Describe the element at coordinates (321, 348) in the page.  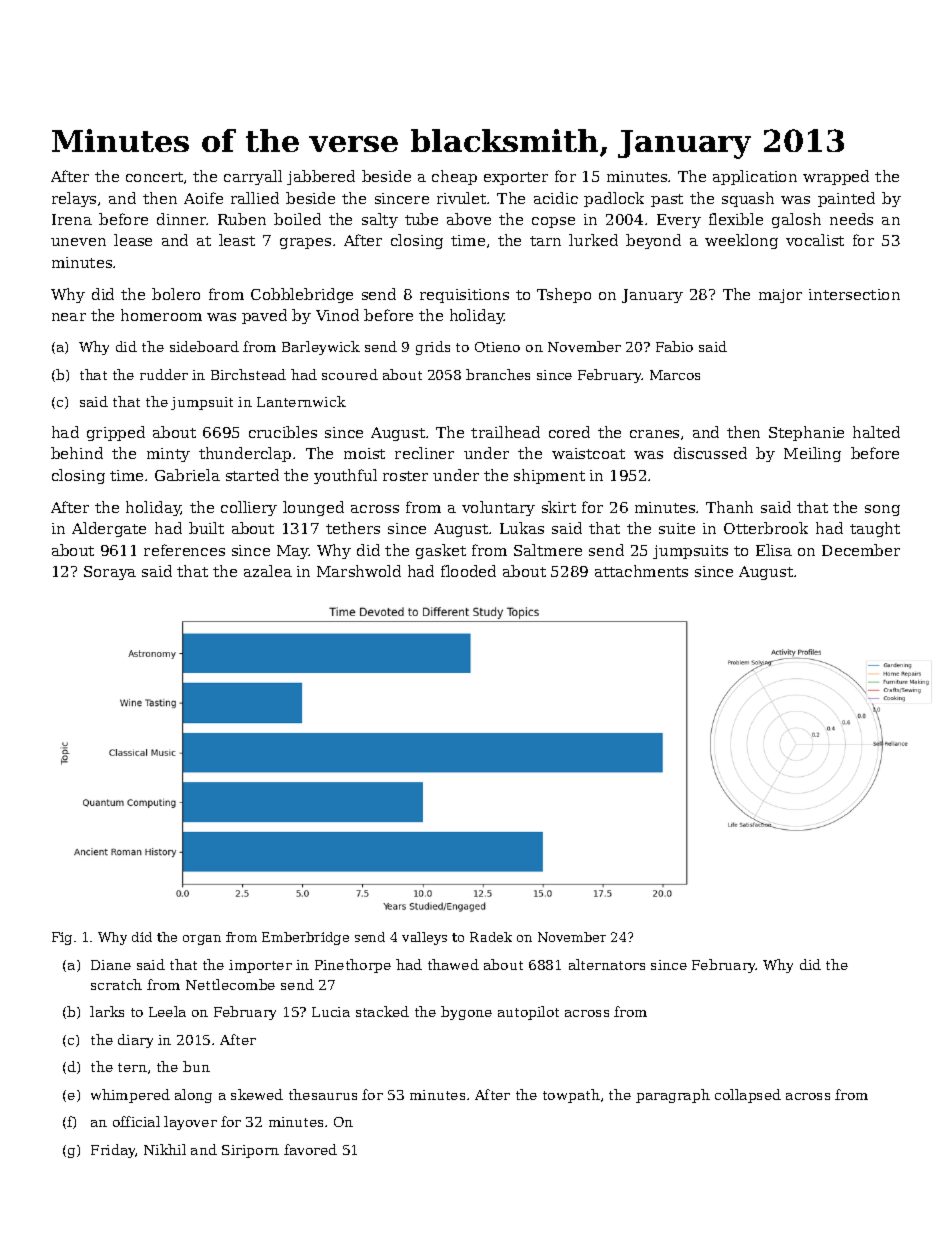
I see `Barleywick` at that location.
